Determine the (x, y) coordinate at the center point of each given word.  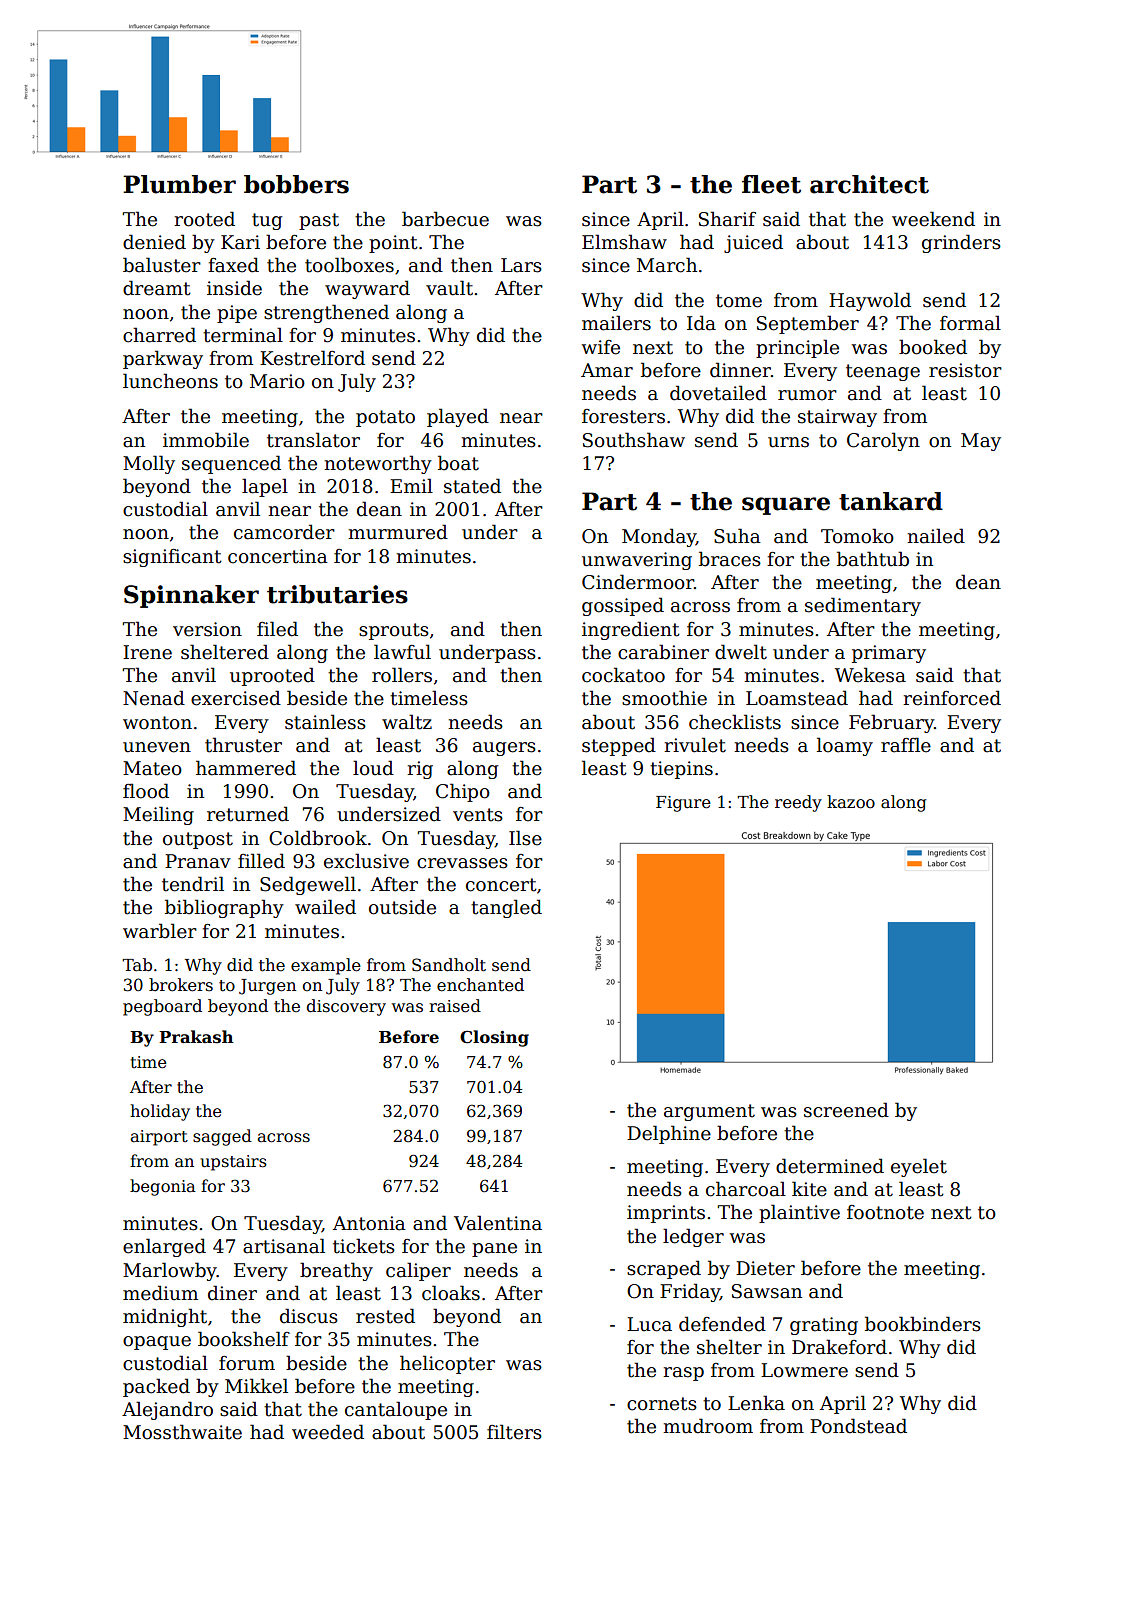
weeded (328, 1432)
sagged (222, 1137)
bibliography (224, 908)
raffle (906, 745)
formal (970, 323)
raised (455, 1006)
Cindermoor (638, 582)
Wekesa (870, 675)
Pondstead (858, 1426)
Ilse (525, 838)
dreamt (157, 288)
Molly (149, 464)
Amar (607, 370)
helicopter (447, 1364)
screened (846, 1110)
